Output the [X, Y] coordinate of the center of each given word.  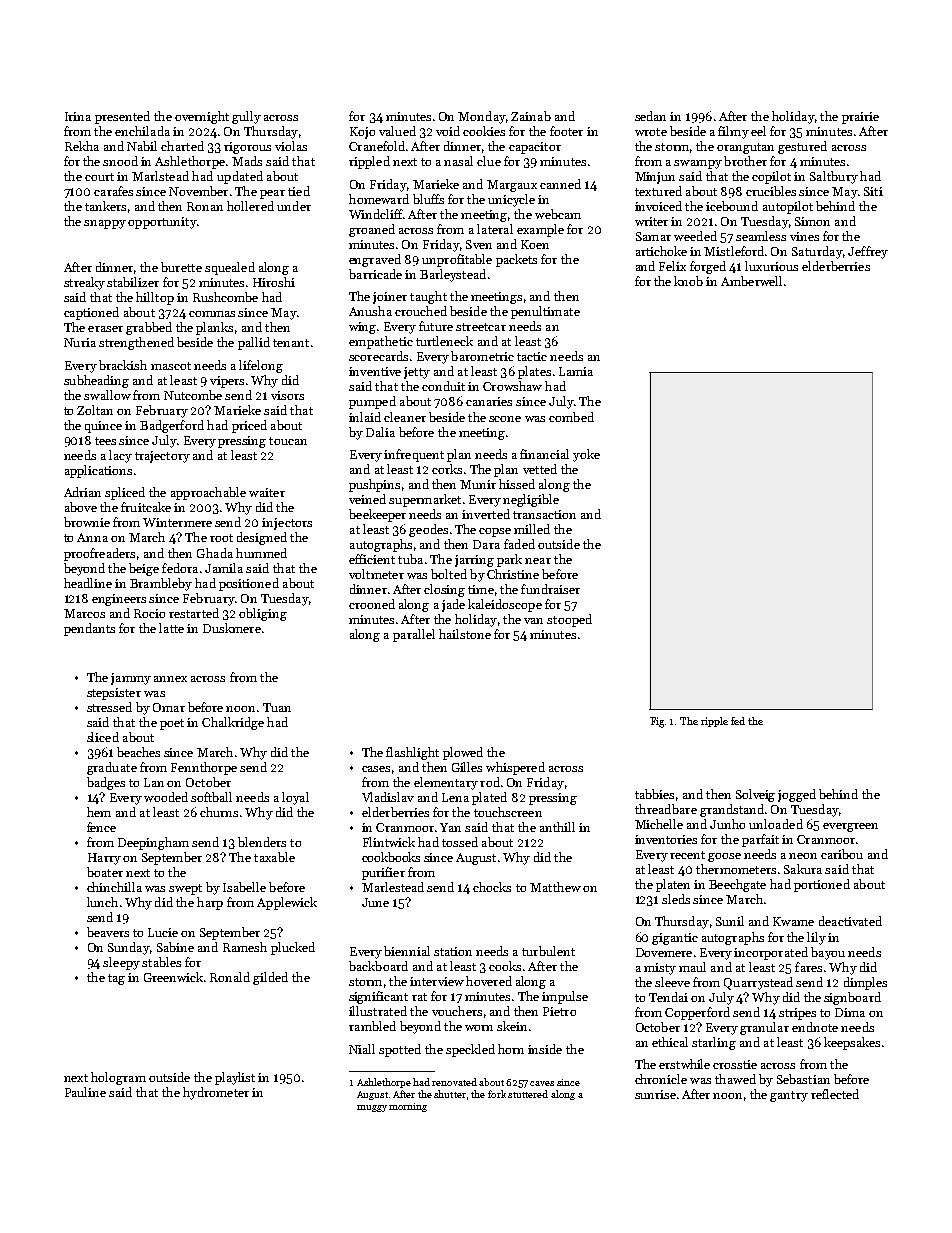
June [375, 902]
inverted [486, 514]
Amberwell [751, 281]
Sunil [730, 921]
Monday [482, 117]
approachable [208, 493]
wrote [651, 132]
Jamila [224, 568]
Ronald [230, 977]
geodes [428, 530]
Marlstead [160, 176]
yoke [586, 455]
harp [210, 903]
